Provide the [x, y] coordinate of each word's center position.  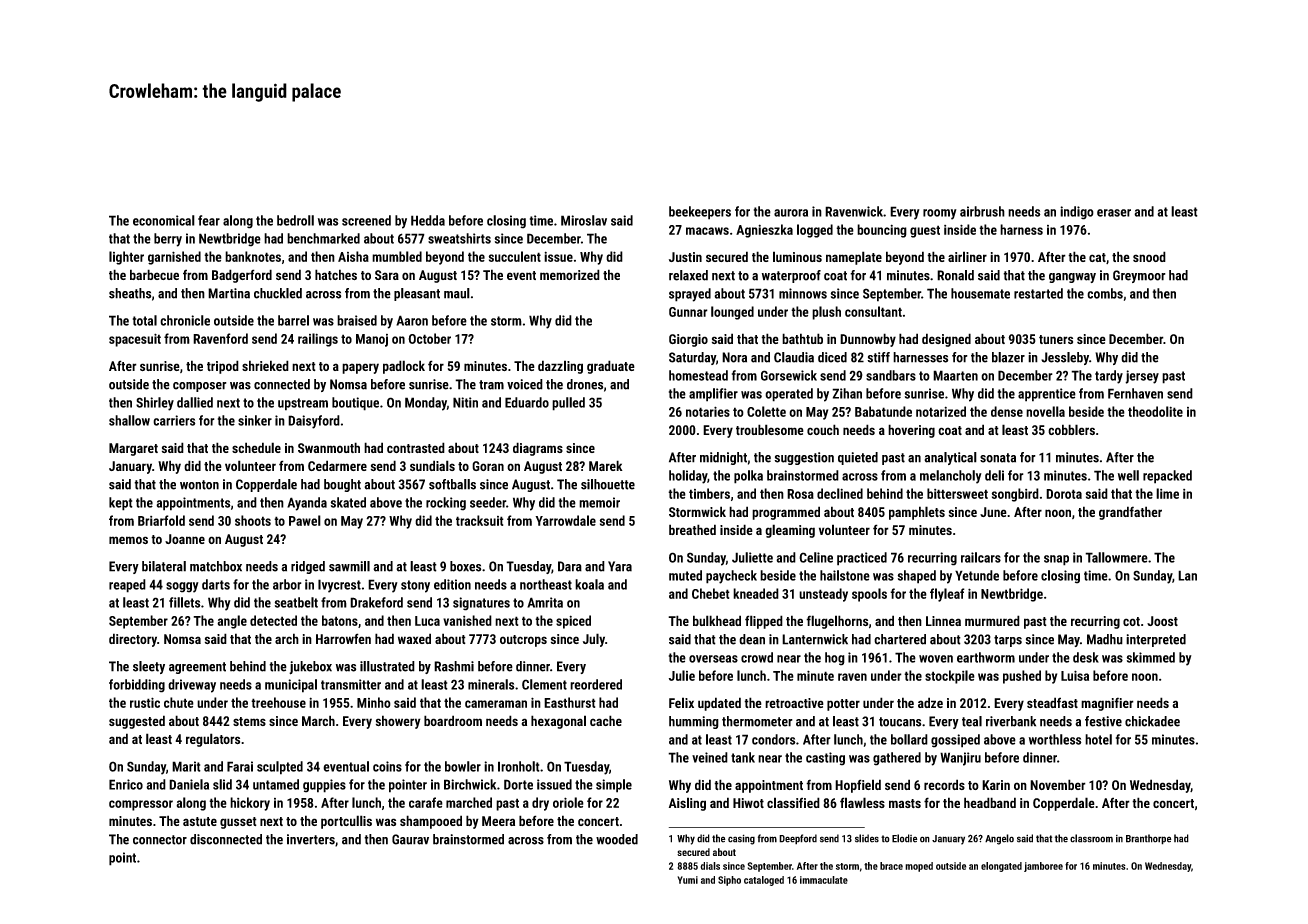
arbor [287, 584]
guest [925, 231]
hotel [1098, 739]
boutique [355, 404]
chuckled [278, 293]
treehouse [278, 702]
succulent [515, 256]
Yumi [687, 880]
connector [160, 840]
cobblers [1071, 429]
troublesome [770, 429]
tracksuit [480, 520]
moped [919, 867]
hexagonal [558, 722]
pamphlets [917, 513]
